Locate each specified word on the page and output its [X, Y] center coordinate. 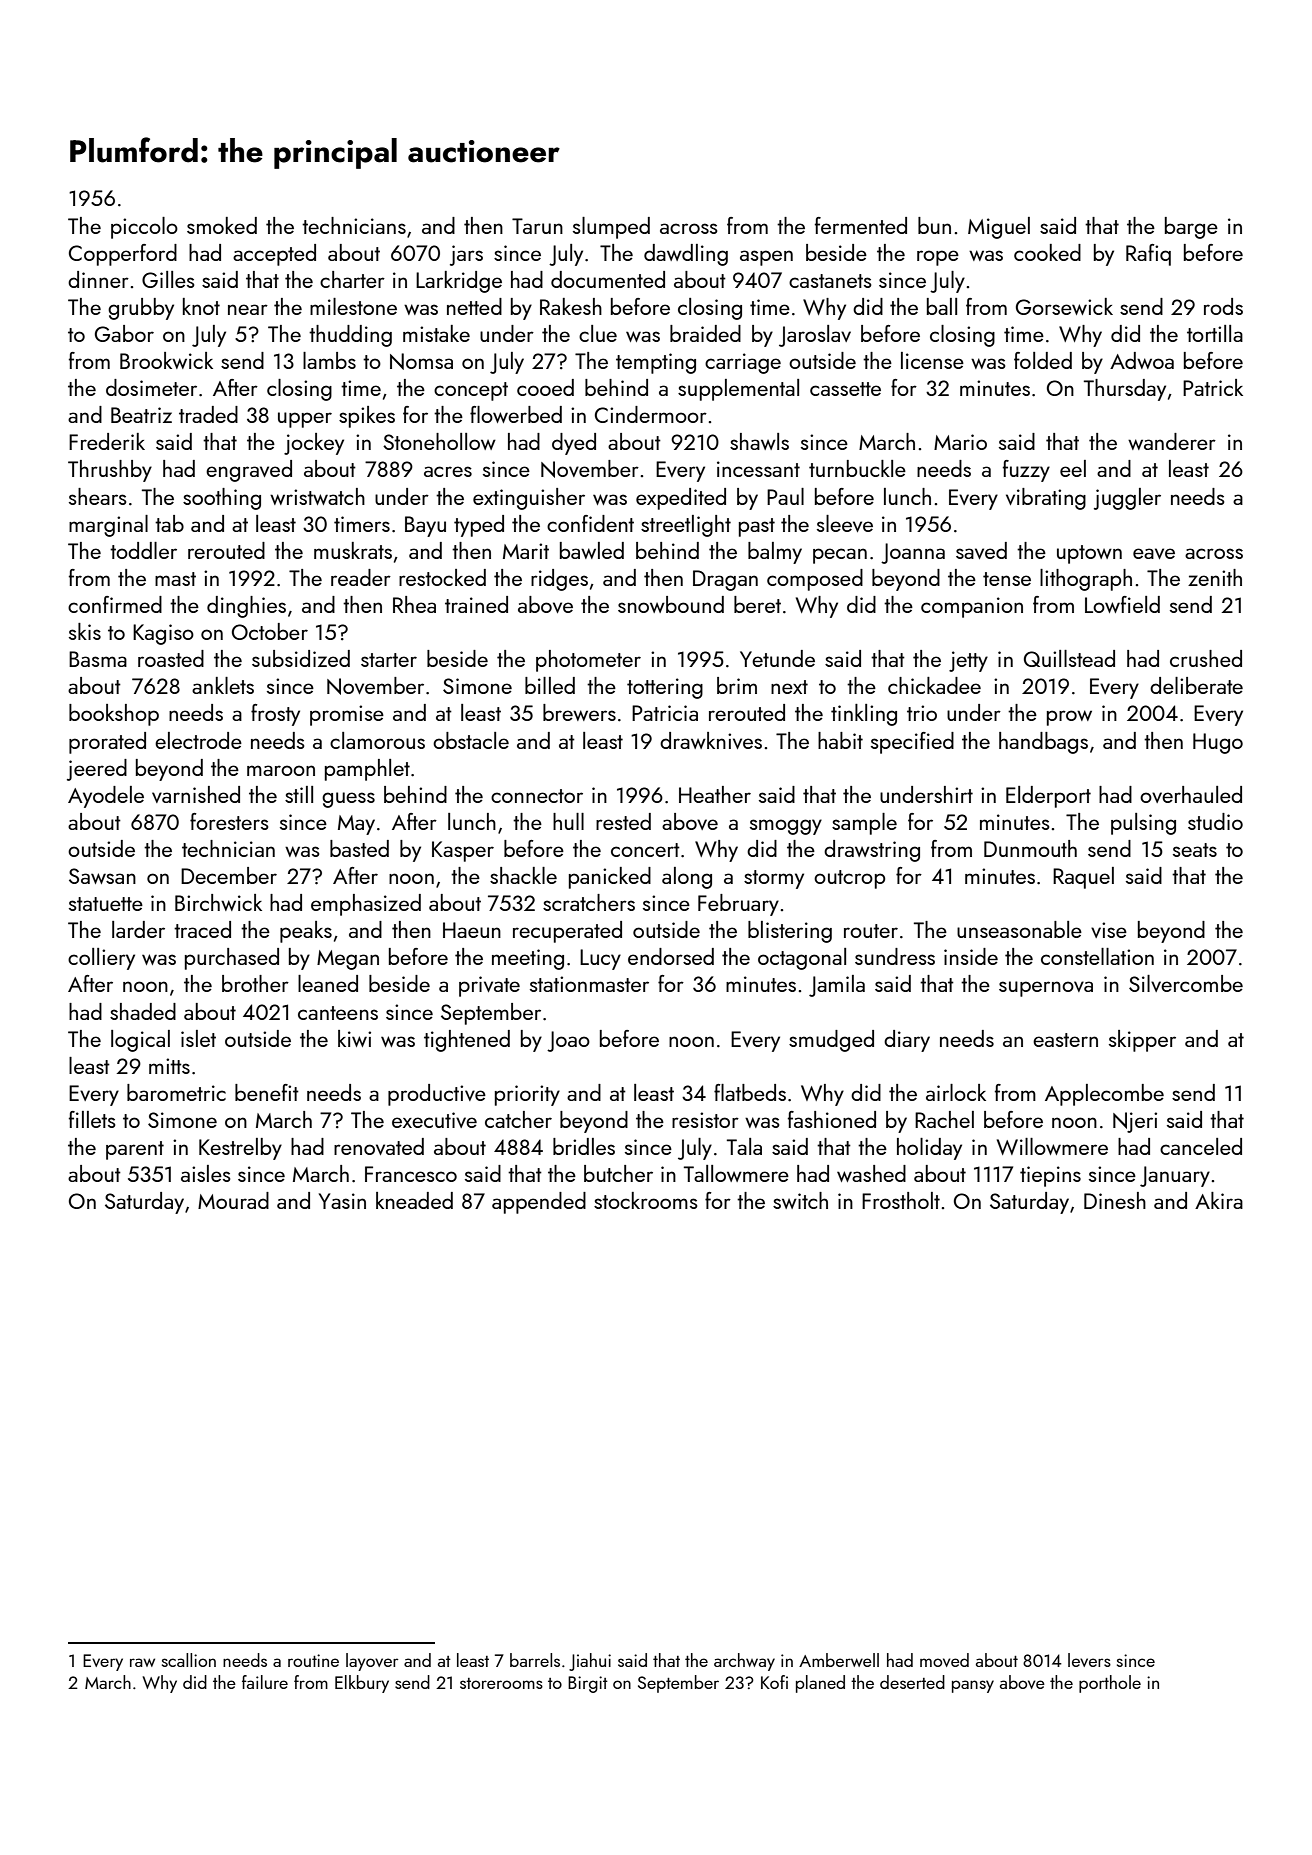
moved [944, 1660]
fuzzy [1026, 471]
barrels [535, 1660]
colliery [101, 959]
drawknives [711, 740]
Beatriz [141, 415]
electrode [198, 740]
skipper [1142, 1041]
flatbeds [750, 1092]
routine [313, 1660]
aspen [766, 258]
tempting [656, 363]
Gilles [168, 279]
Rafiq [1148, 255]
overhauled [1191, 794]
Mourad [233, 1200]
